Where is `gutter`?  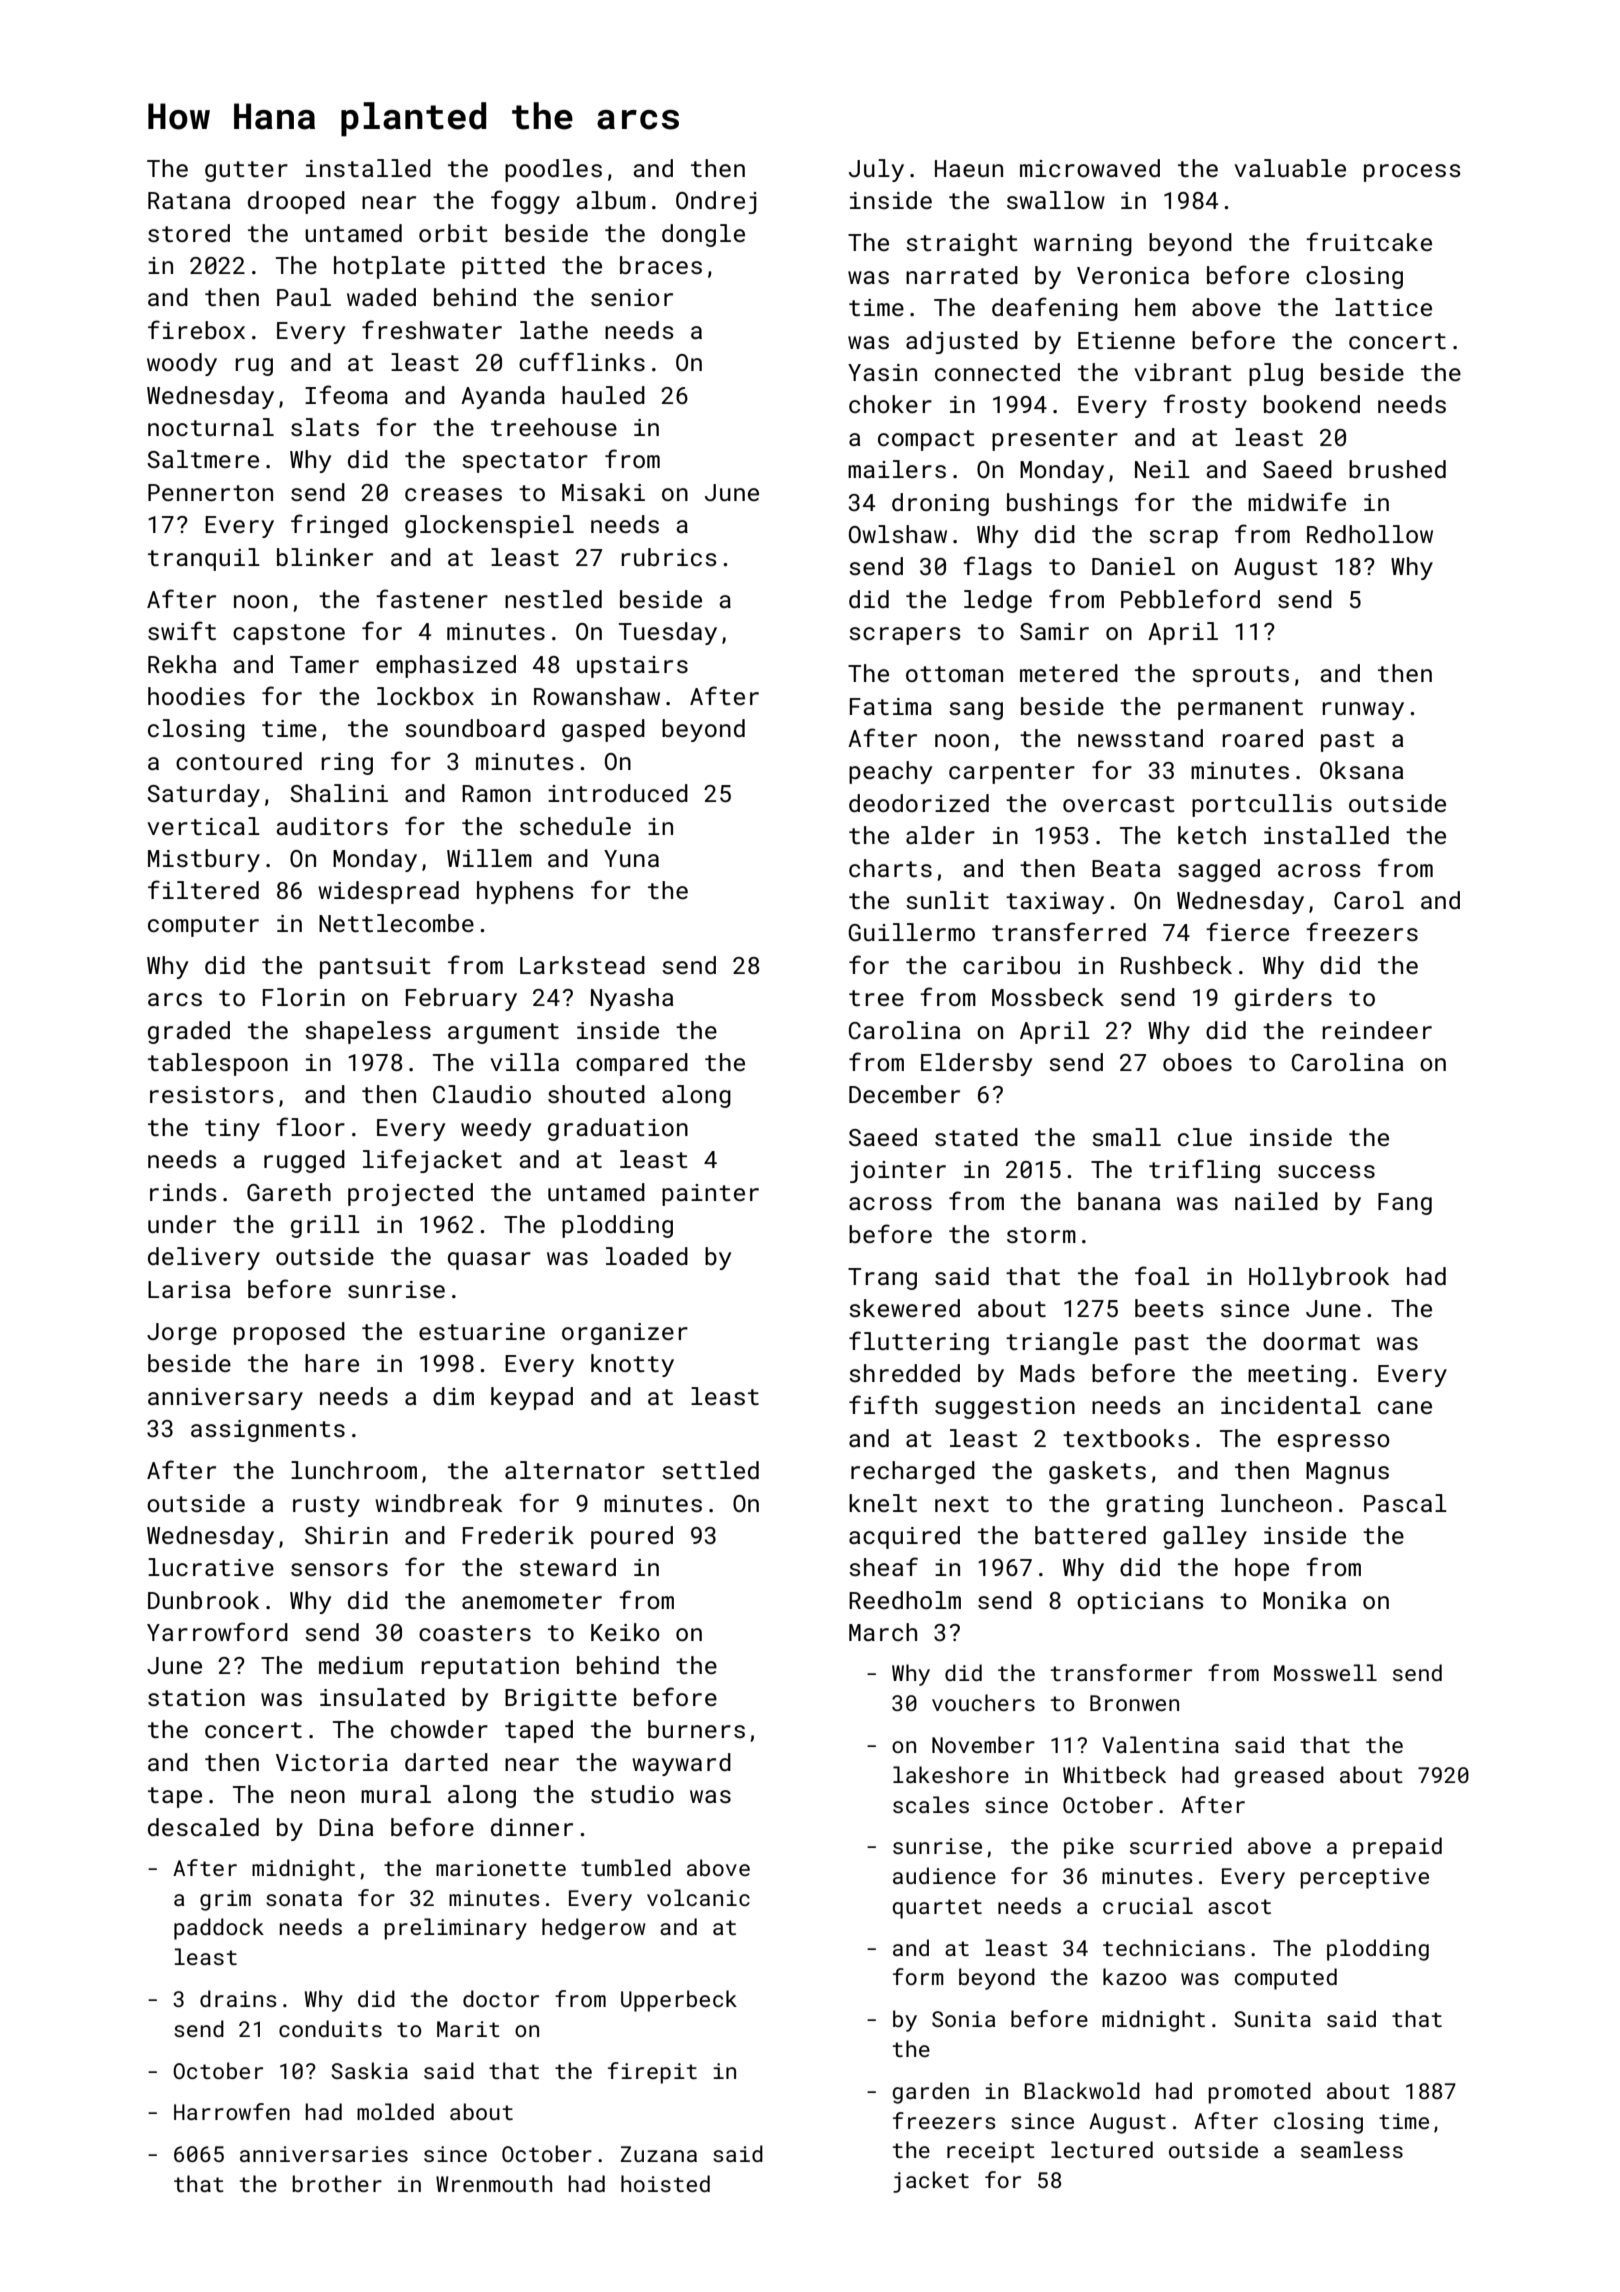
gutter is located at coordinates (246, 171).
